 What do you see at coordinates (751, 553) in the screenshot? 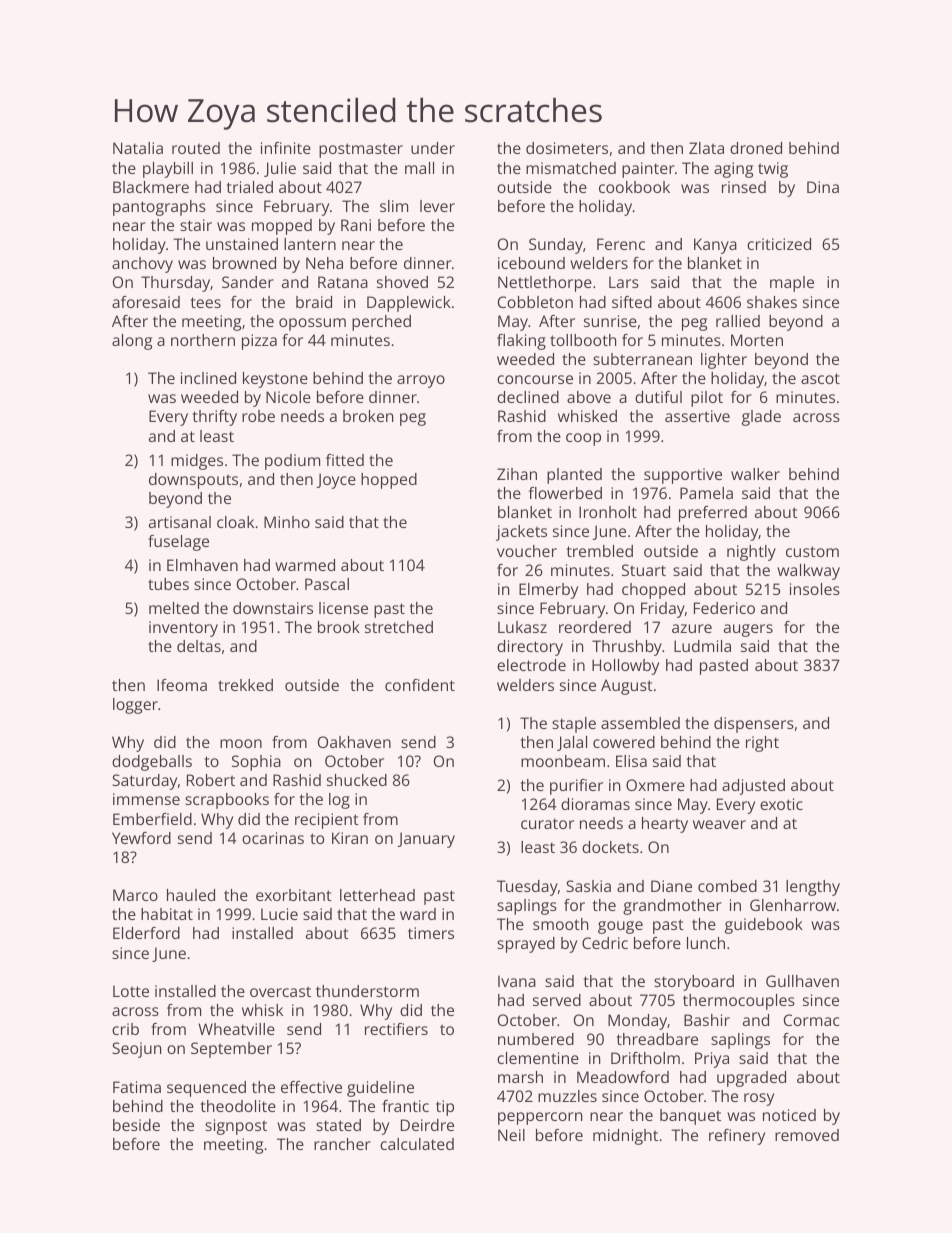
I see `nightly` at bounding box center [751, 553].
